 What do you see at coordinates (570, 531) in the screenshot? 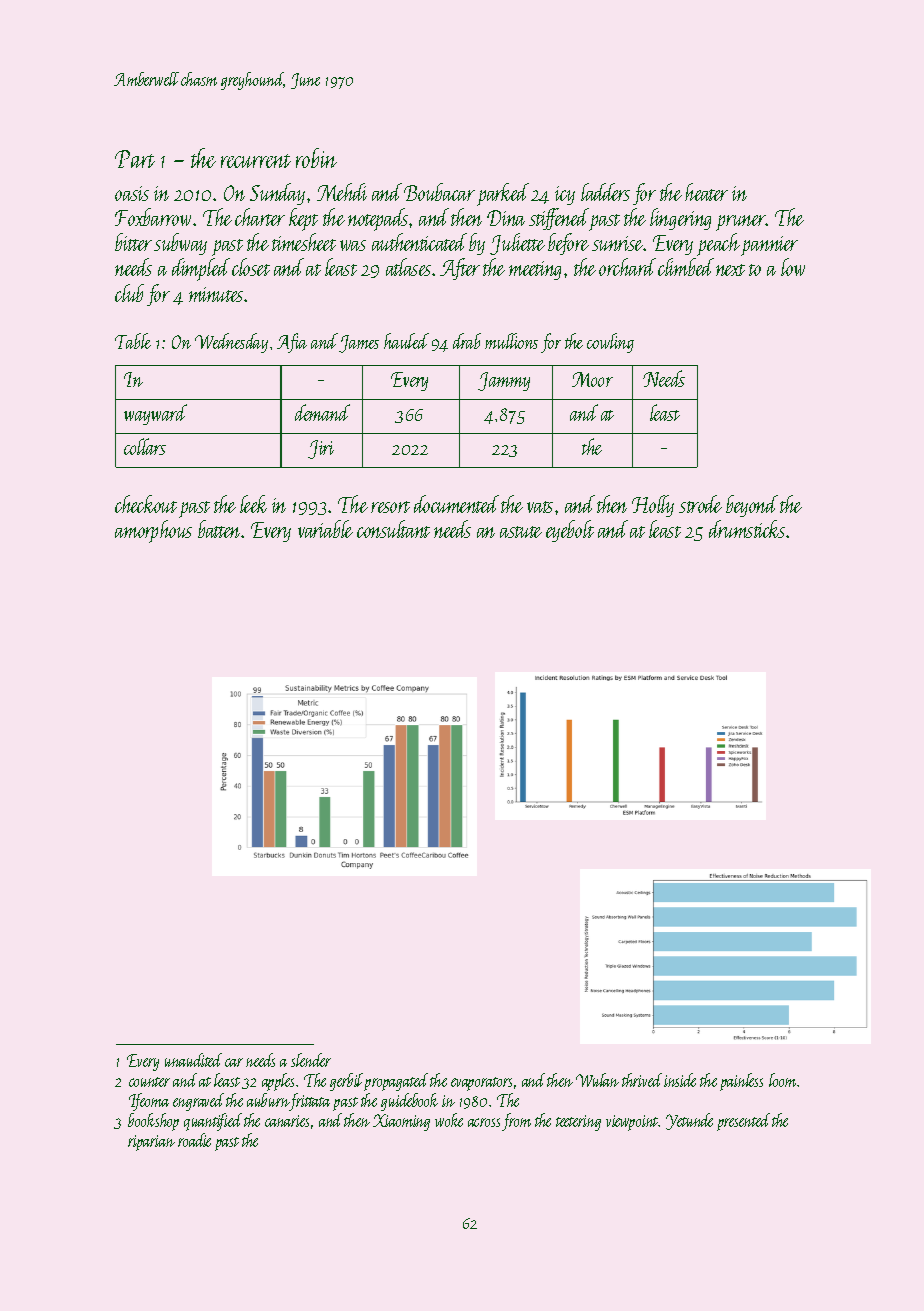
I see `eyebolt` at bounding box center [570, 531].
